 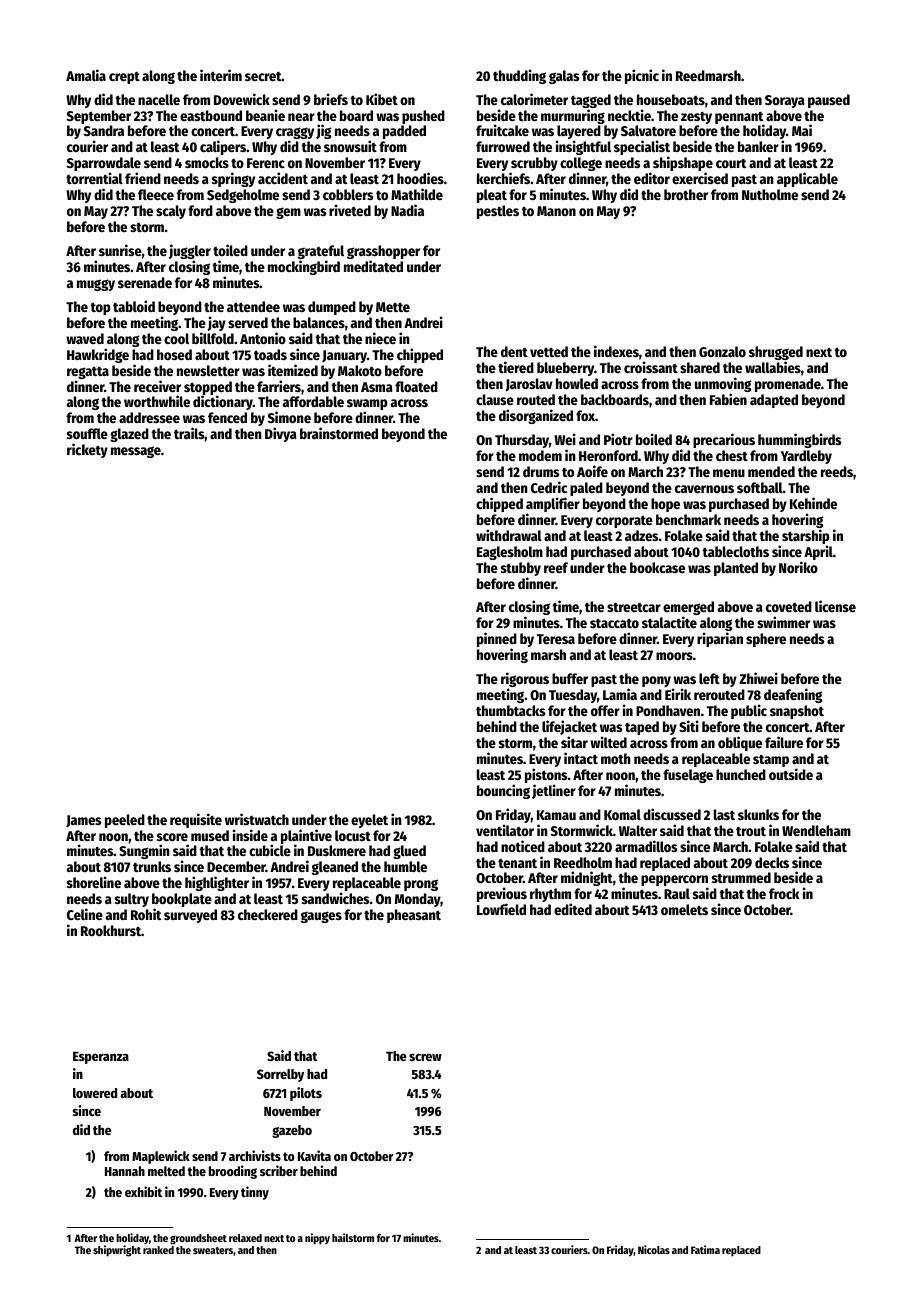 I want to click on shrugged, so click(x=776, y=354).
